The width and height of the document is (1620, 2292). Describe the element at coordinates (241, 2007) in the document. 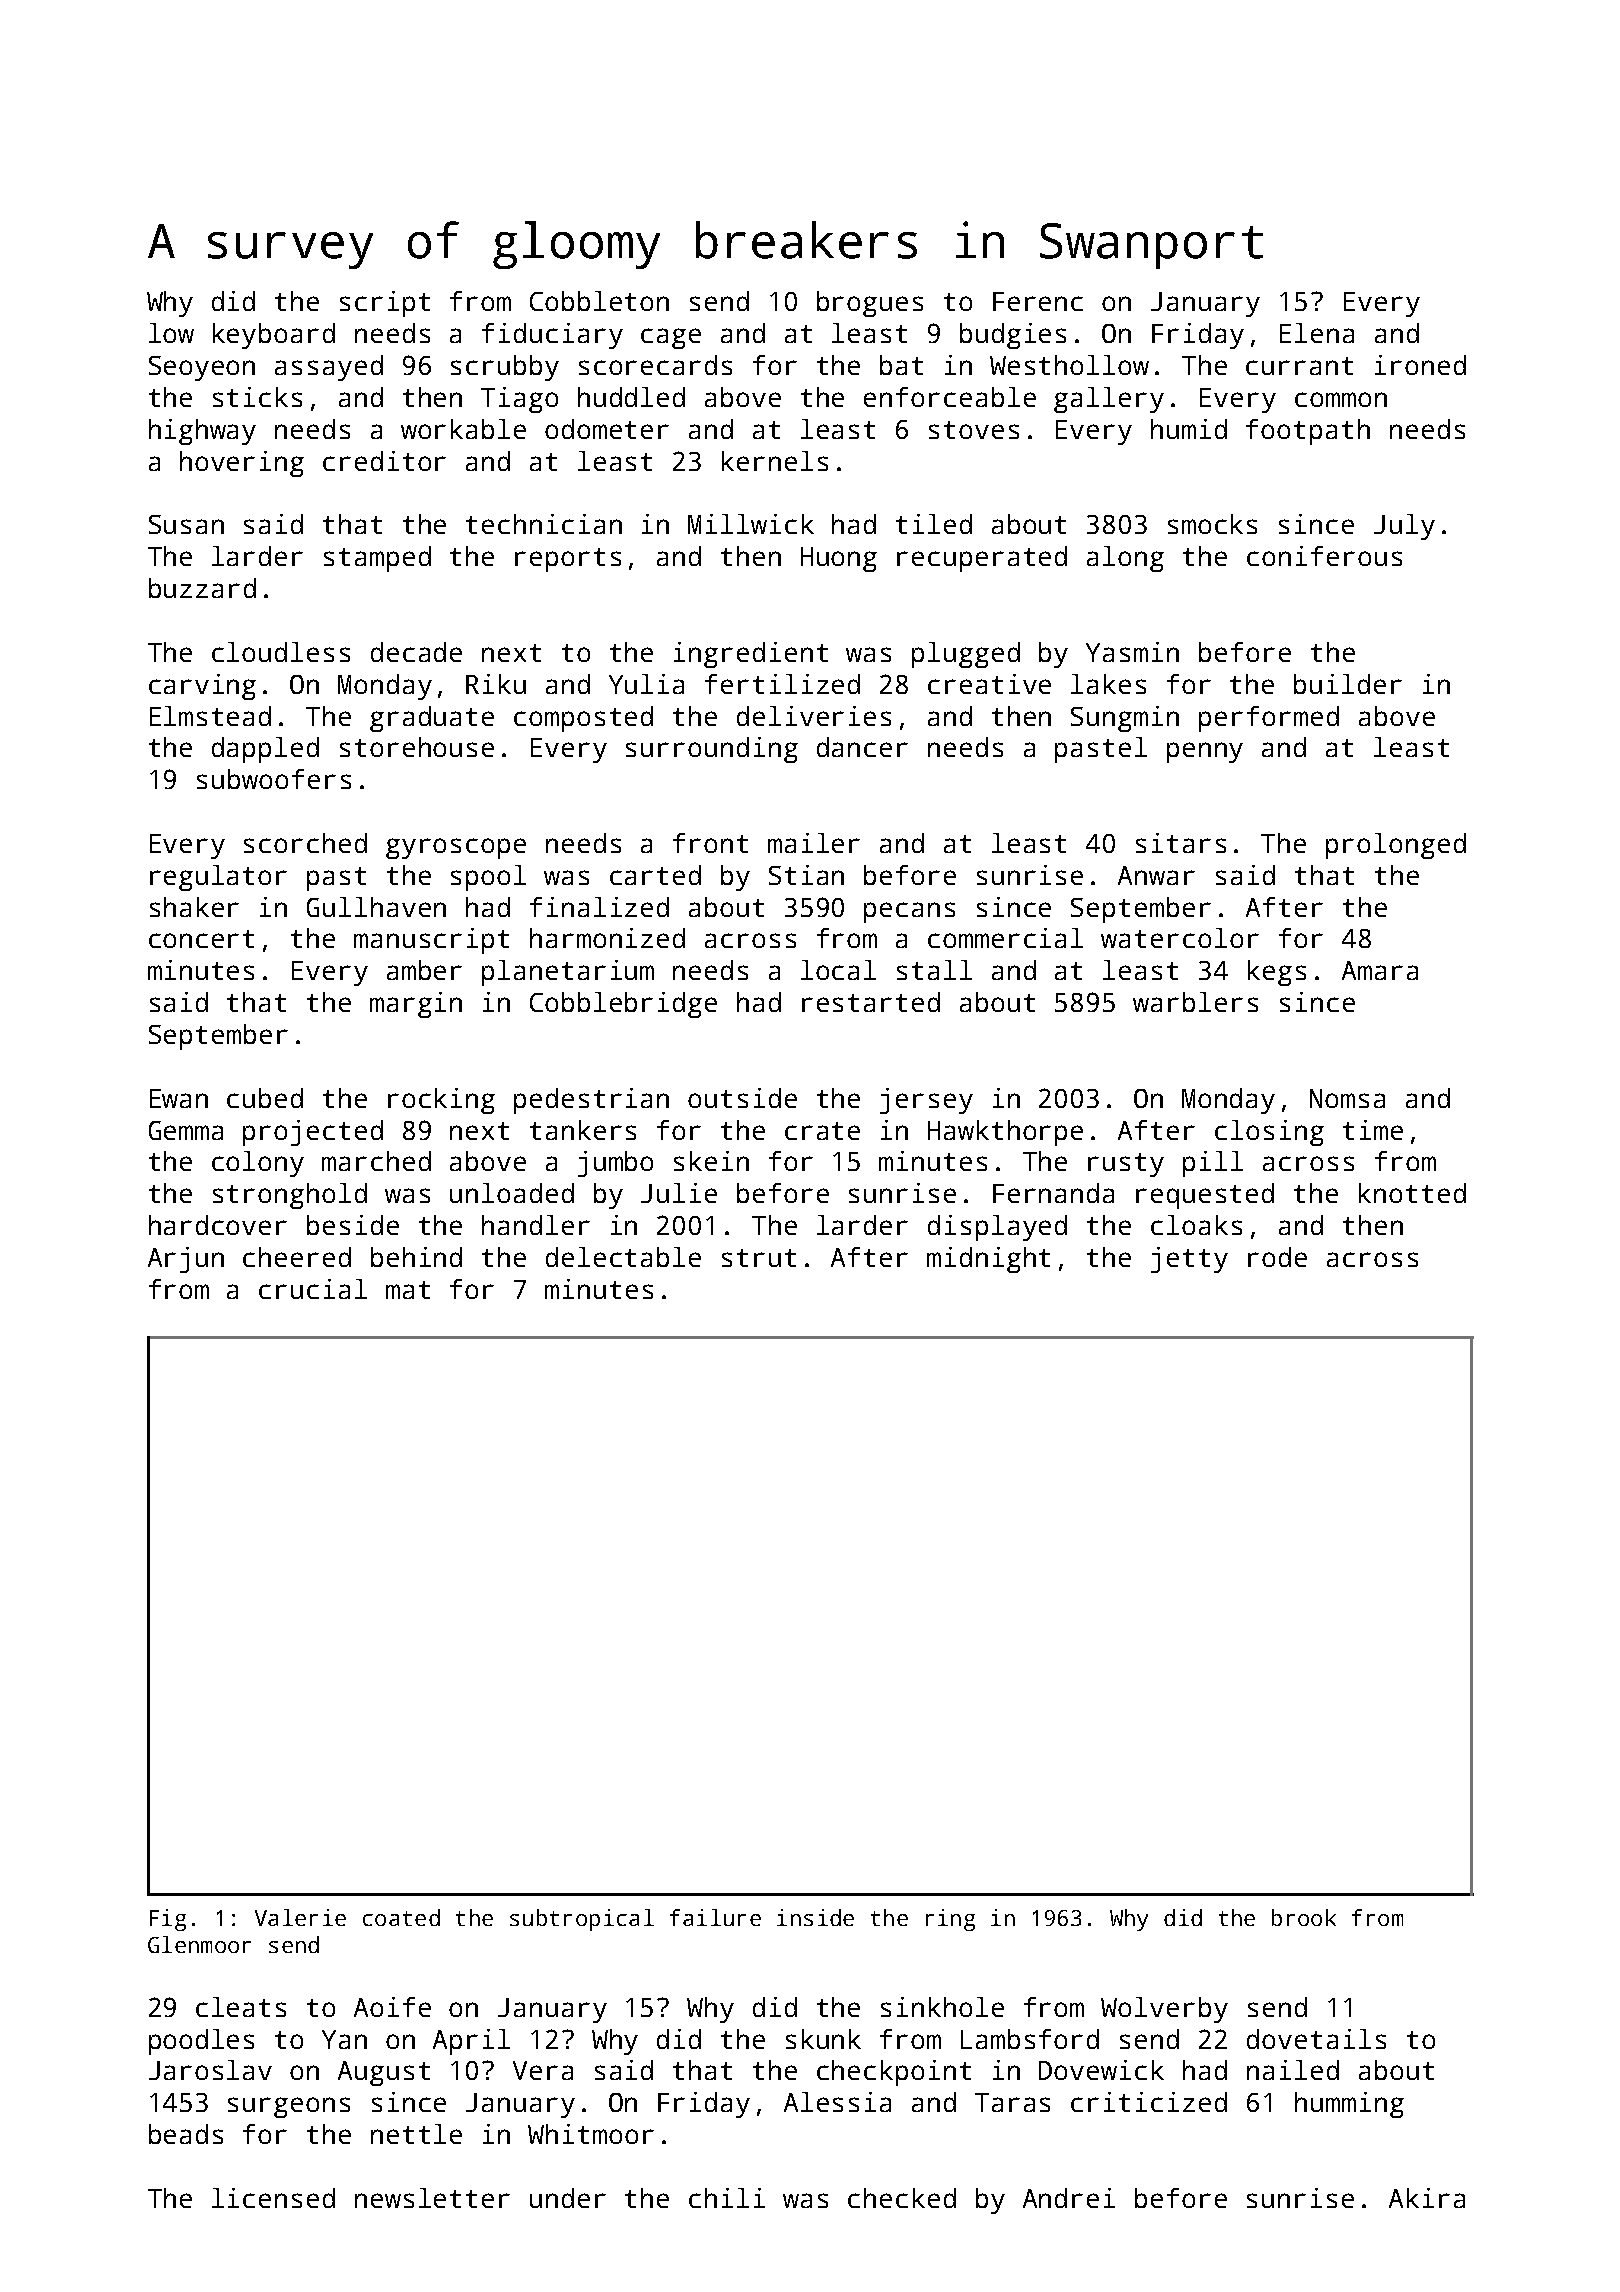

I see `cleats` at that location.
